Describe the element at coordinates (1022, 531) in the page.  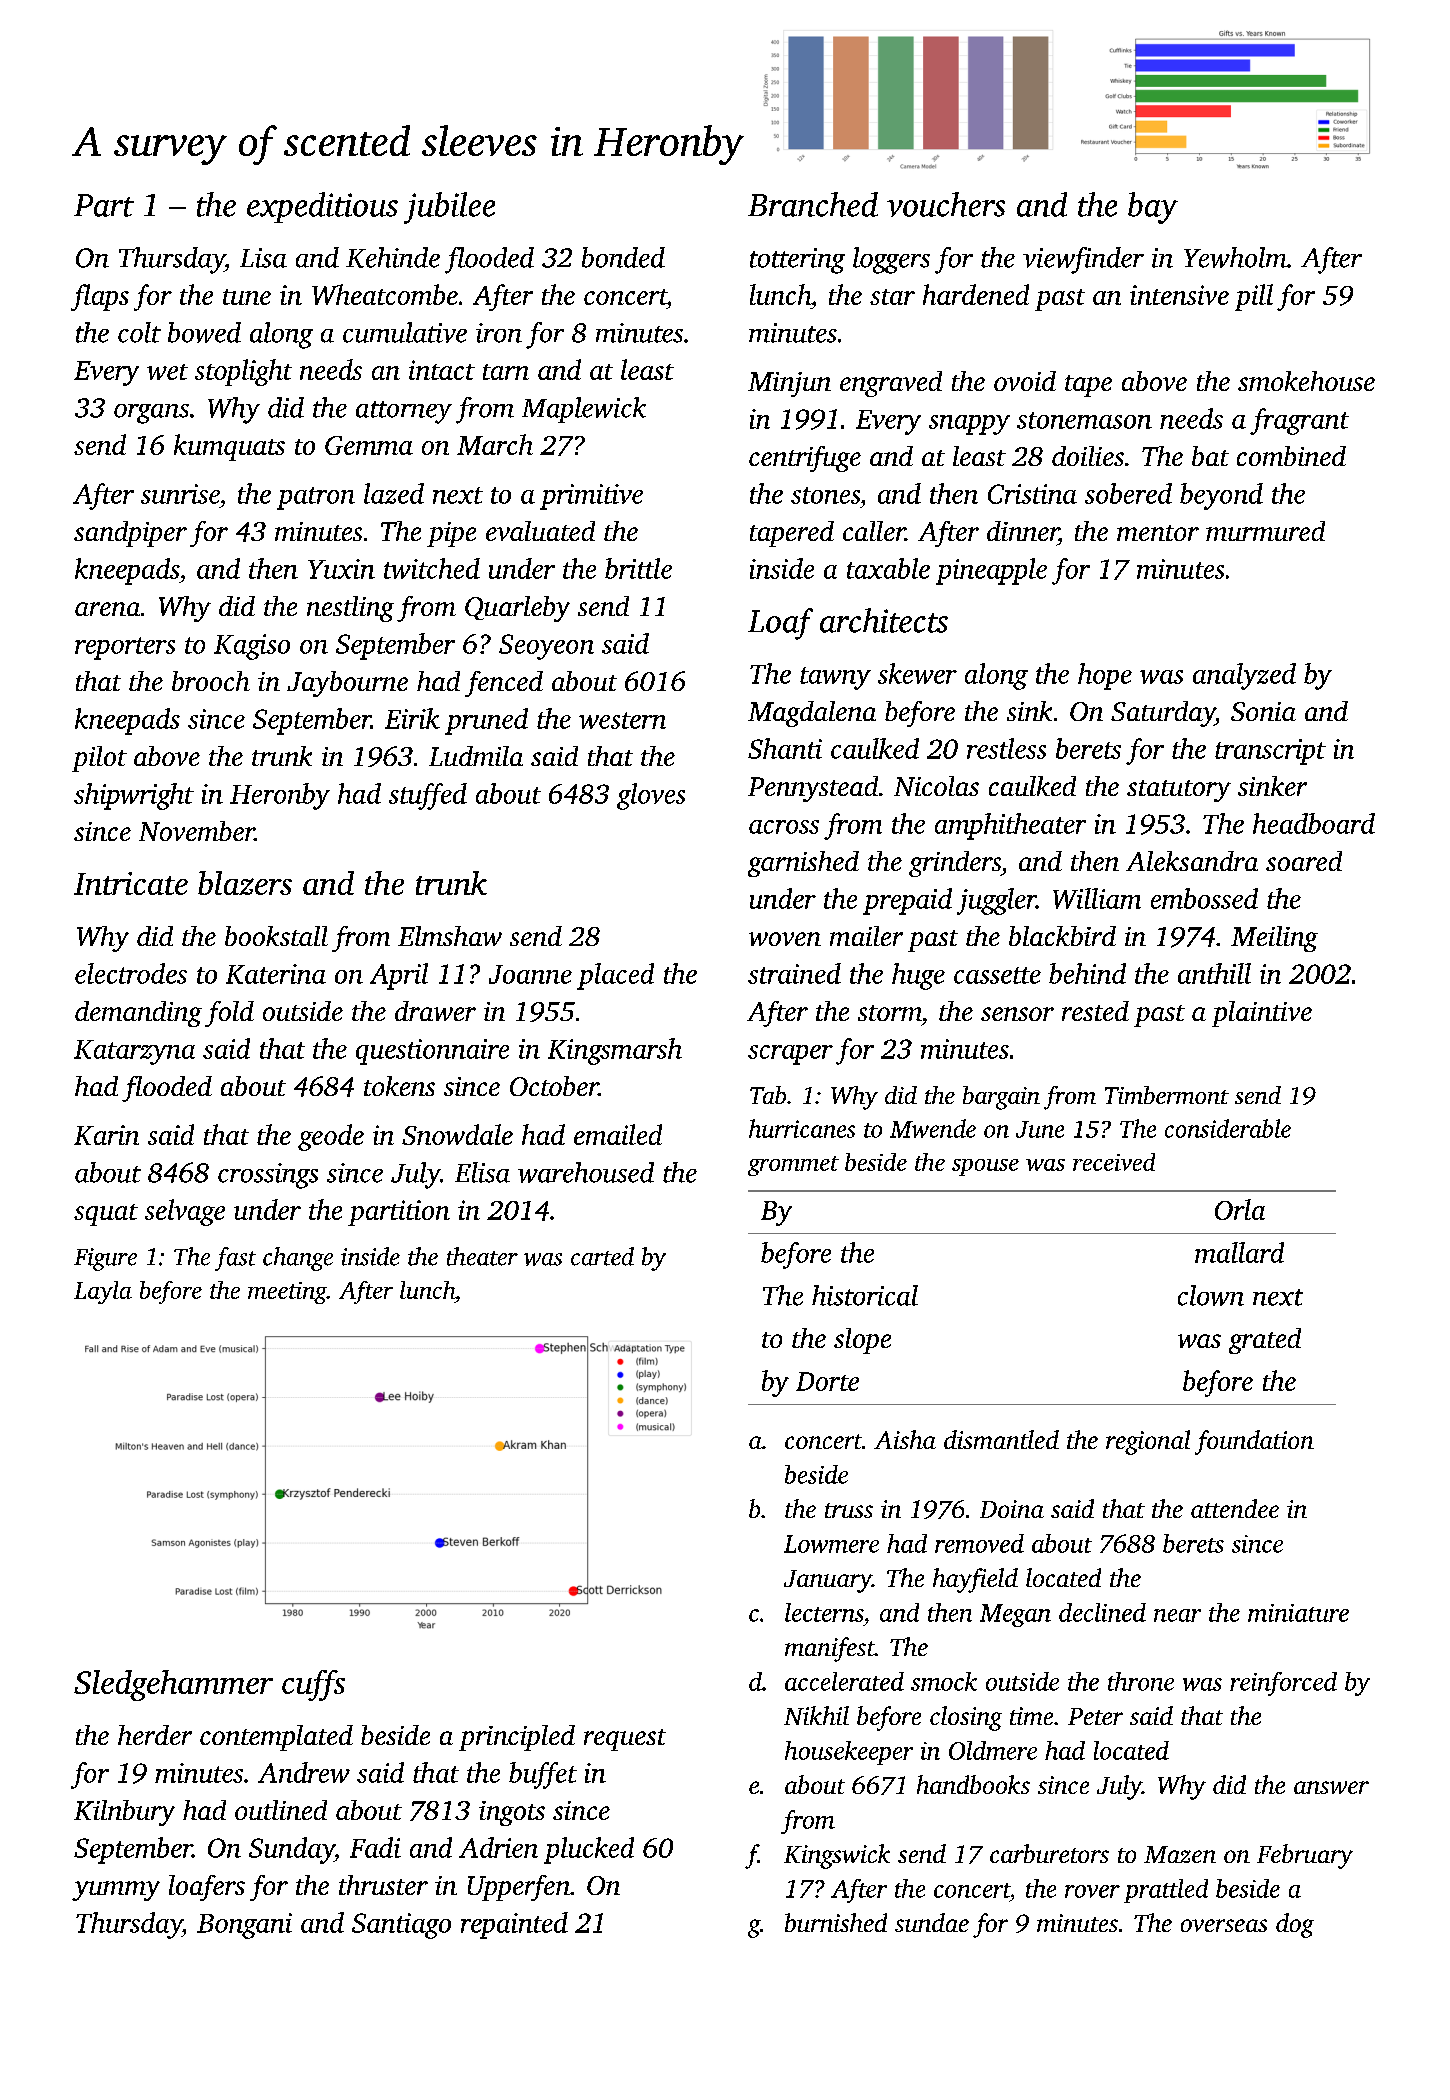
I see `dinner` at that location.
